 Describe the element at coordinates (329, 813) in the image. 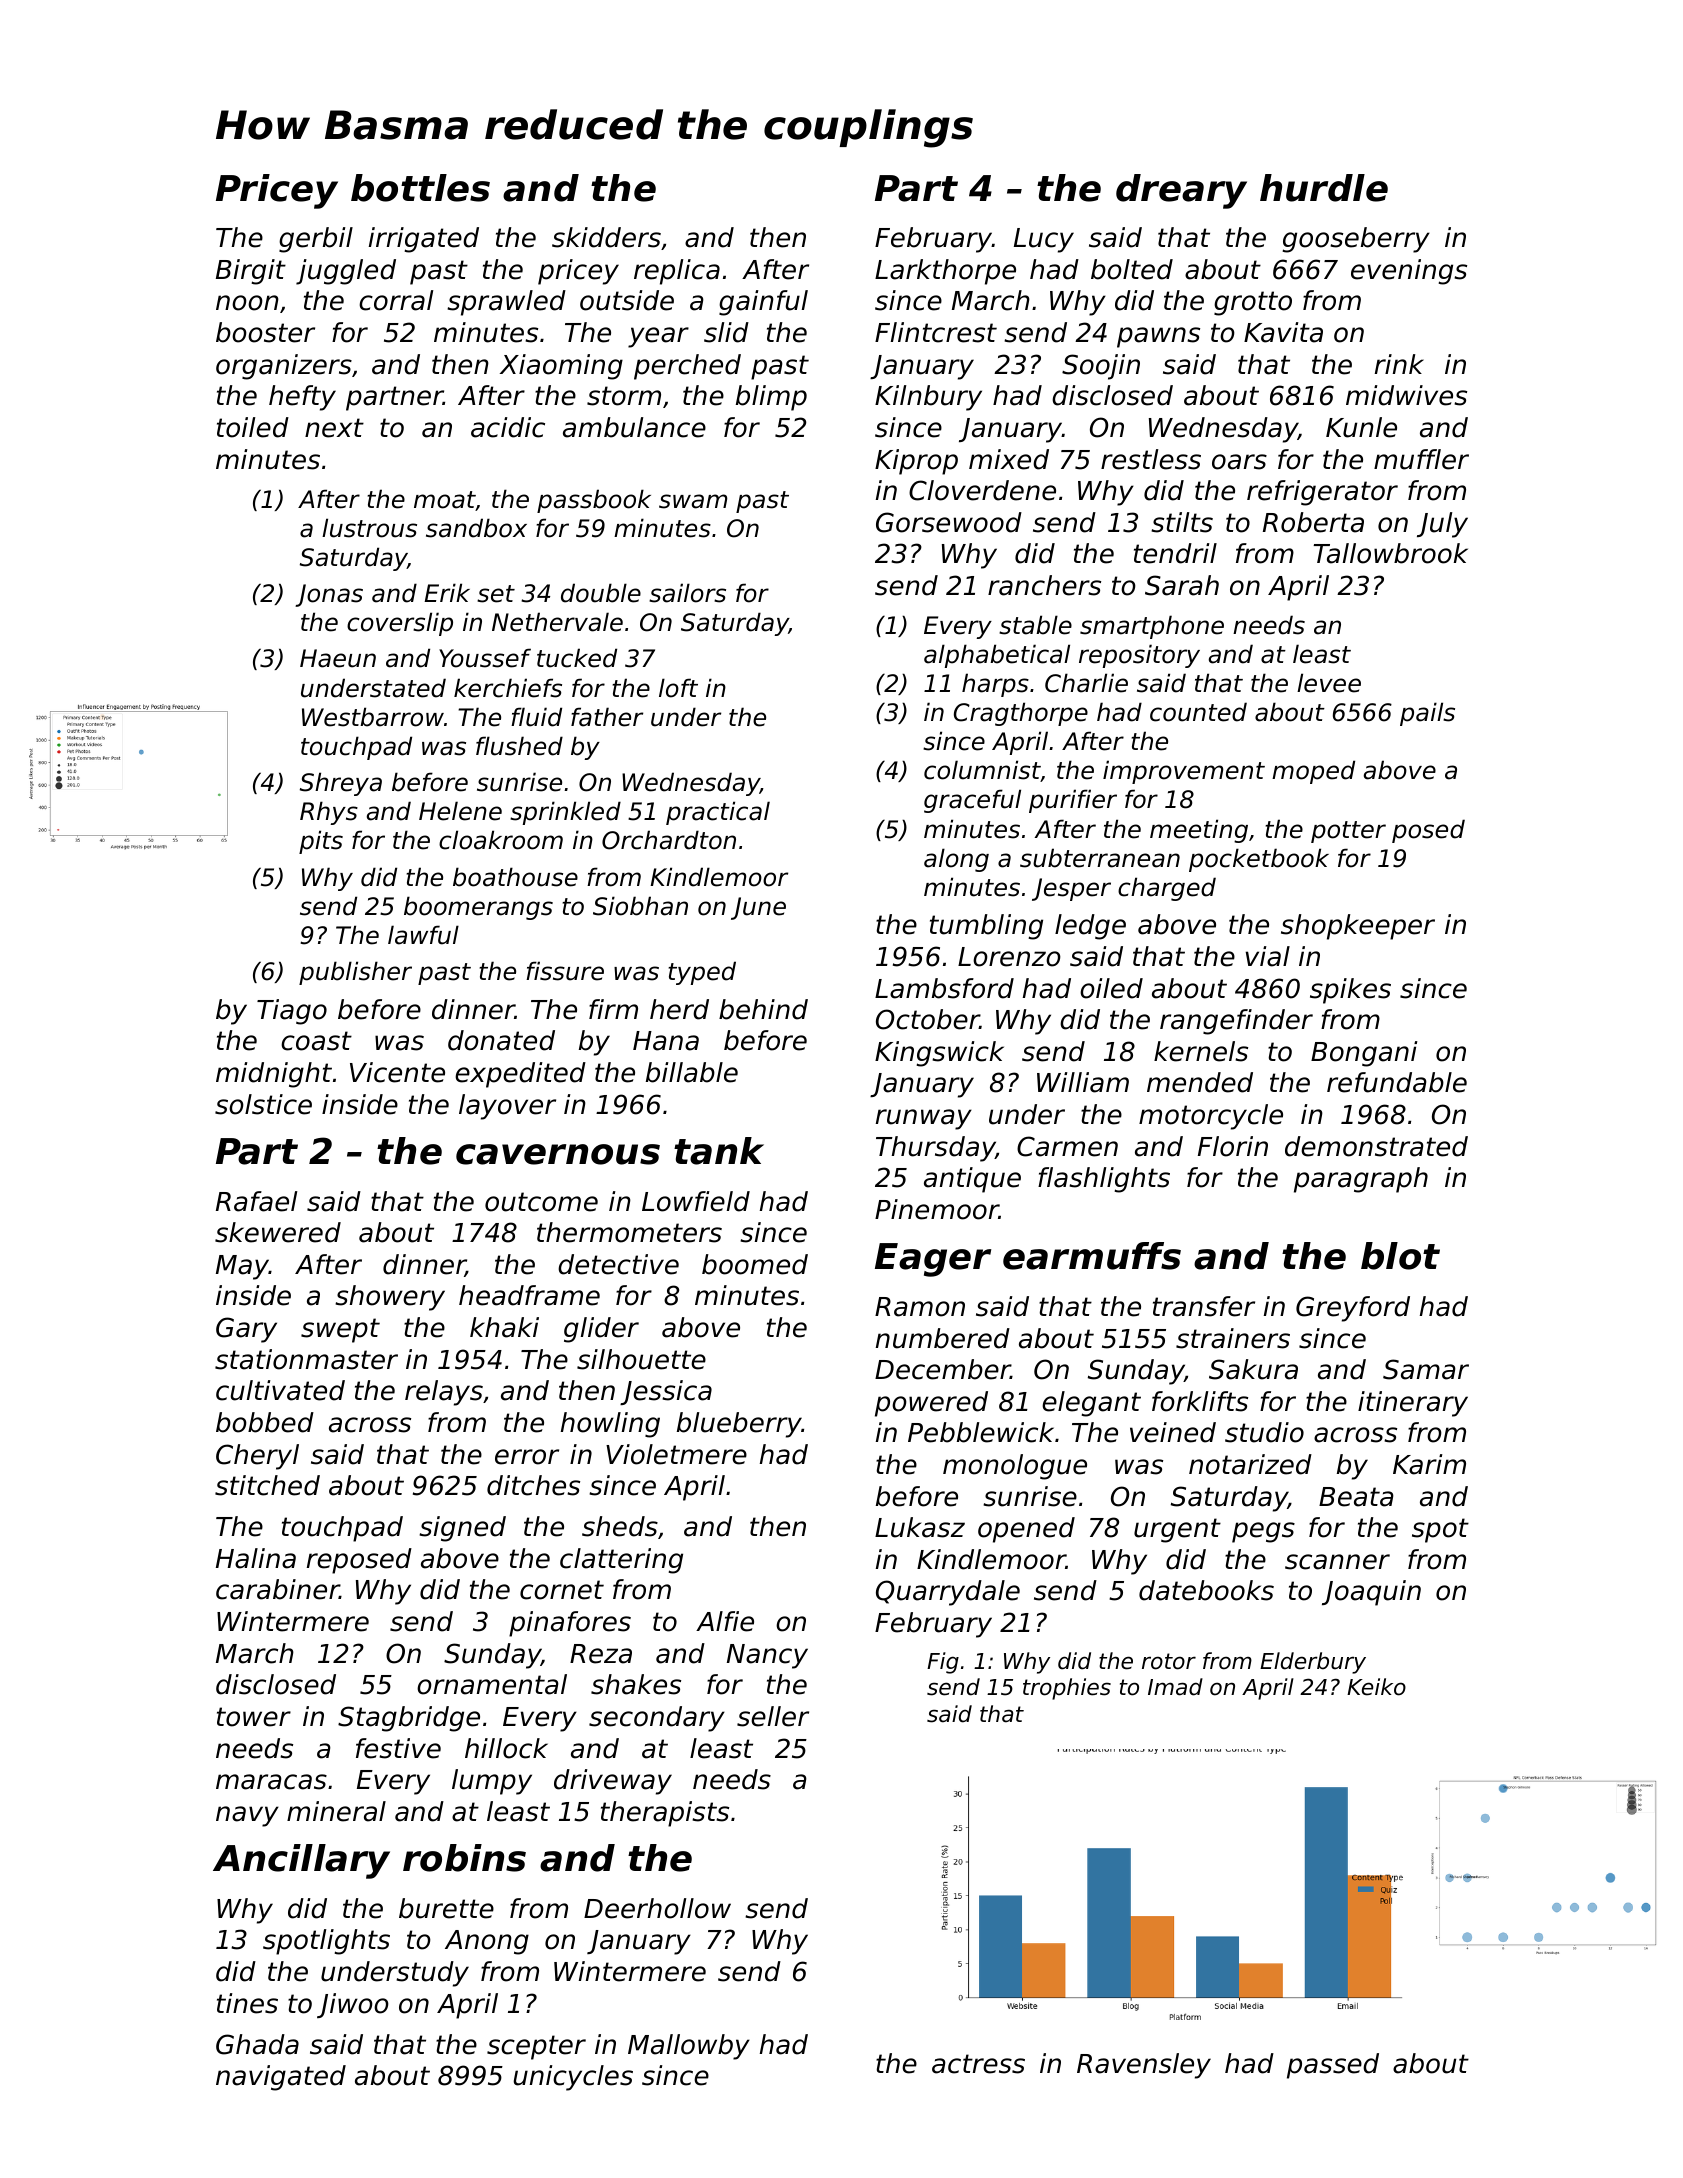

I see `Rhys` at that location.
